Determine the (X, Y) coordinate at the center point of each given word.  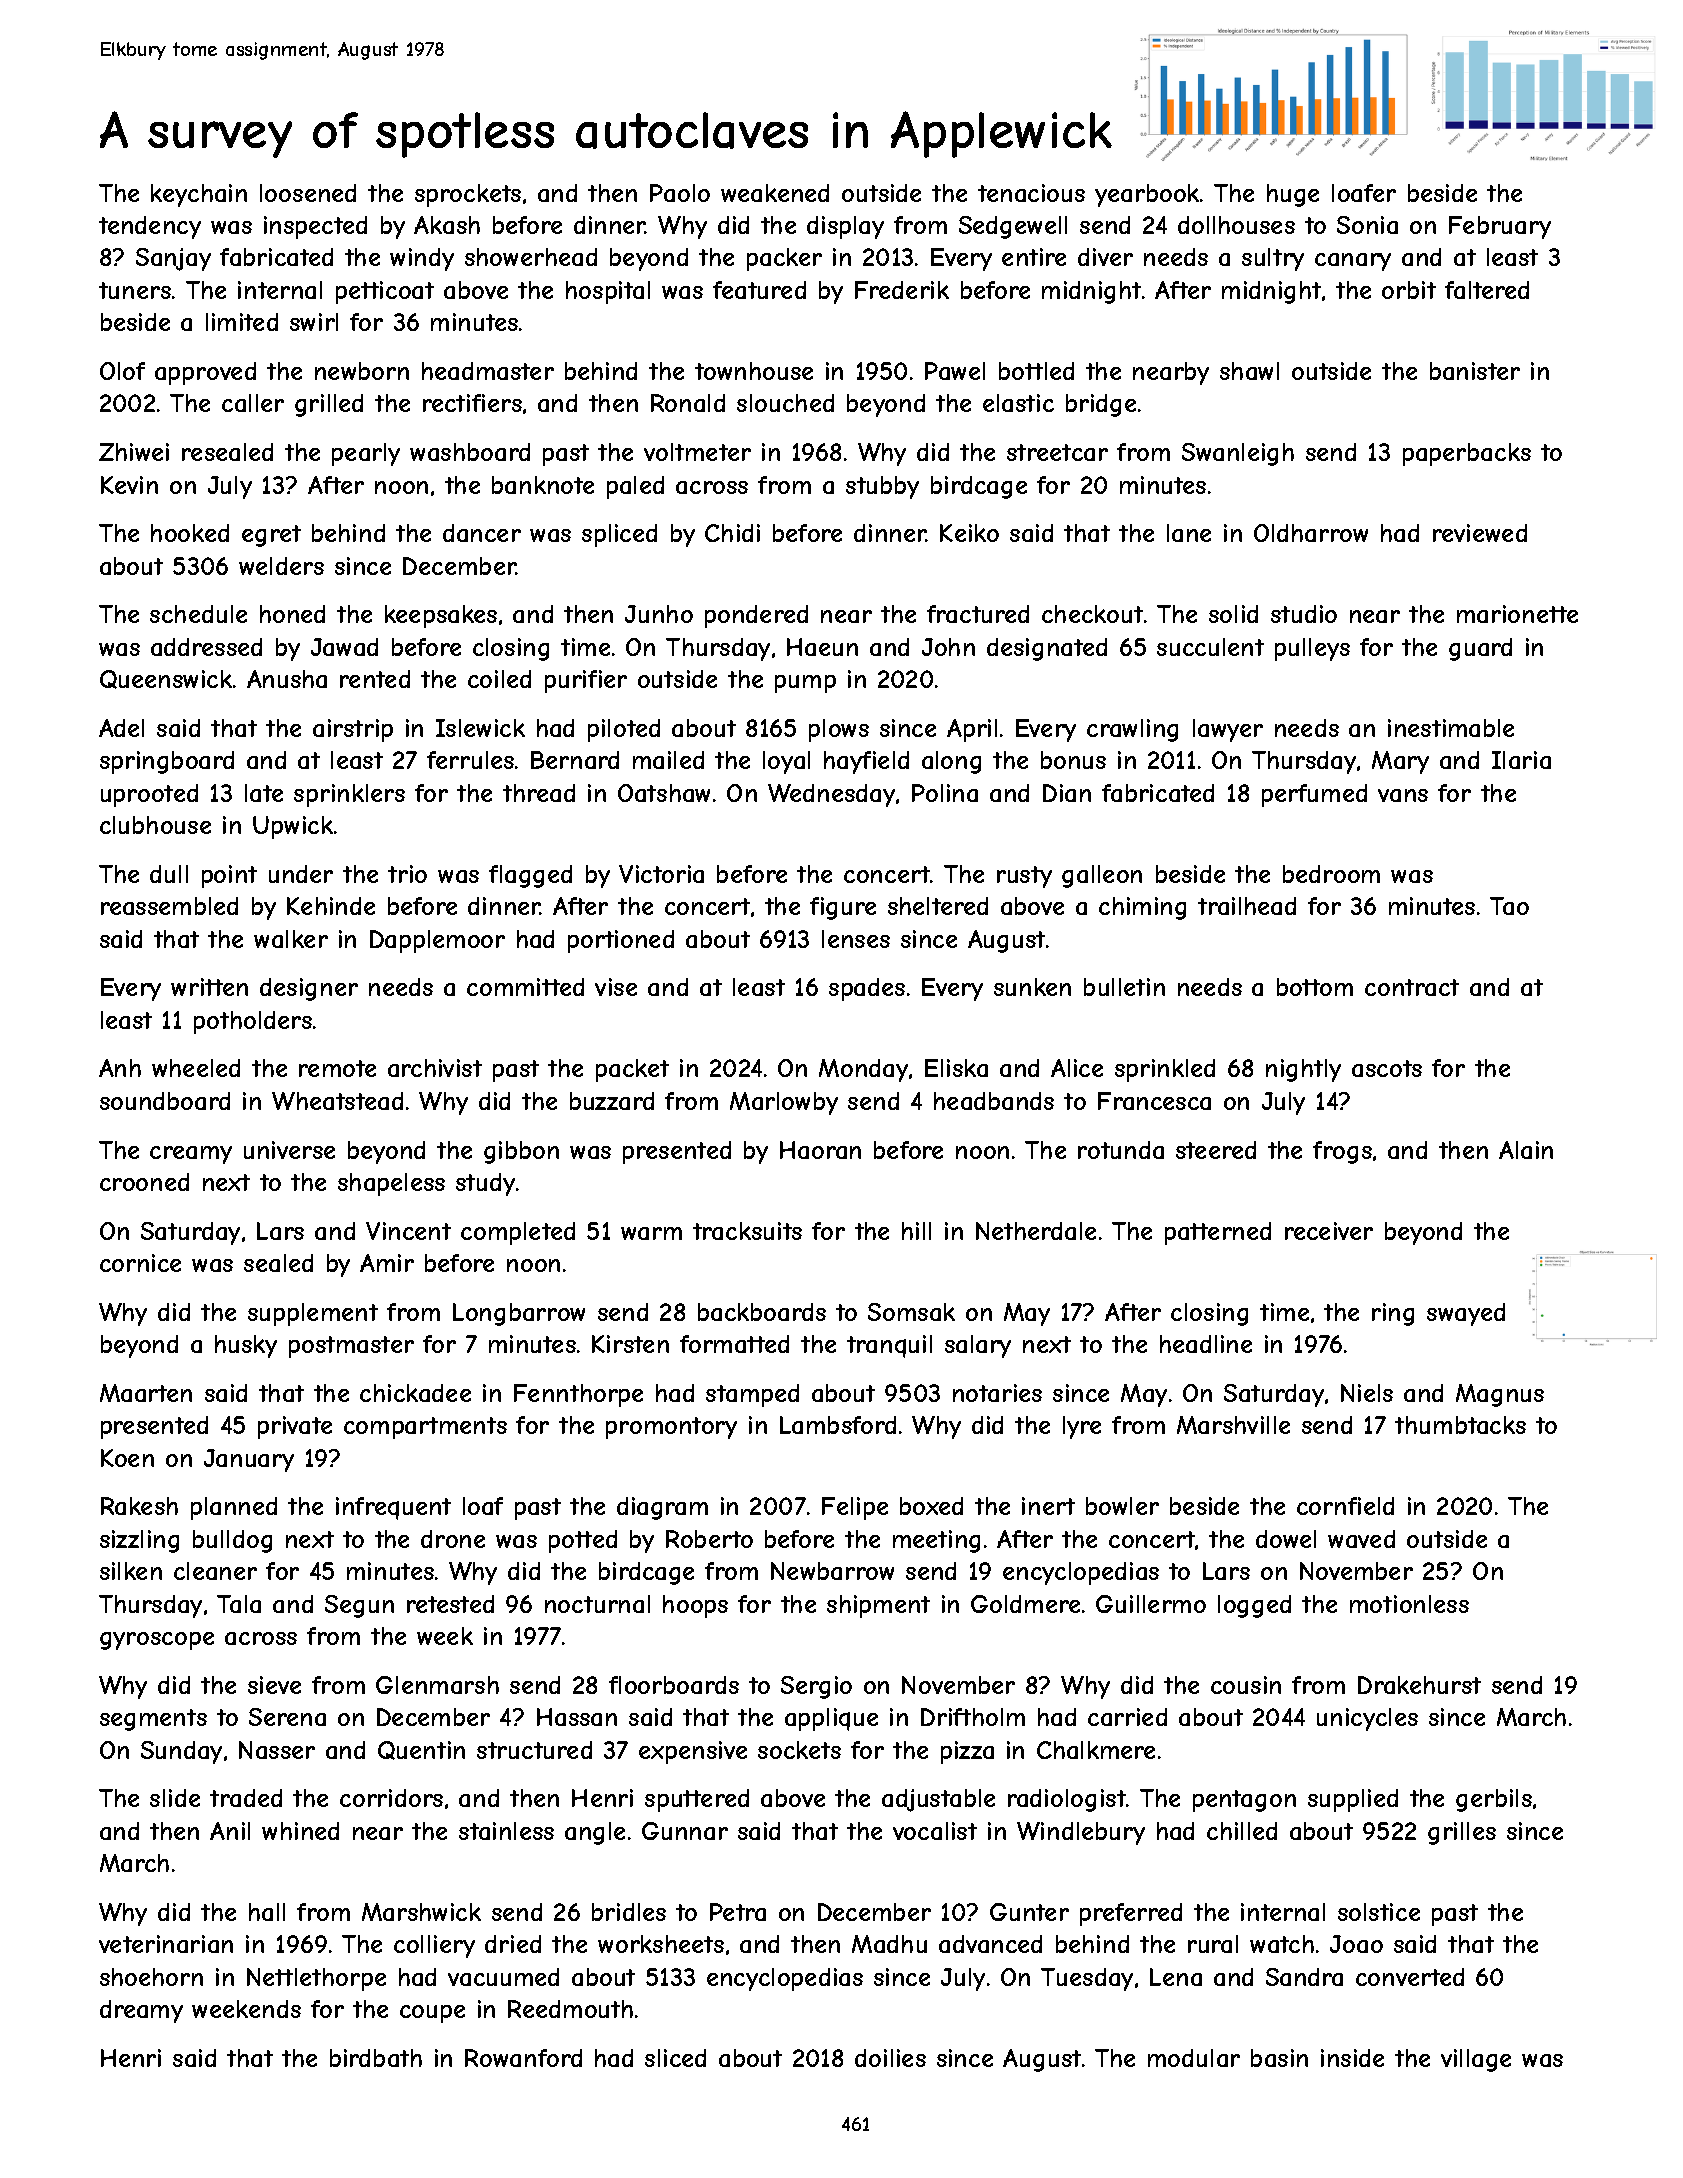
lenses (856, 939)
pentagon (1244, 1801)
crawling (1132, 730)
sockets (799, 1750)
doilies (890, 2058)
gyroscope (157, 1641)
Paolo (680, 193)
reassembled (169, 906)
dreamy (141, 2011)
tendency (150, 227)
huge (1293, 195)
